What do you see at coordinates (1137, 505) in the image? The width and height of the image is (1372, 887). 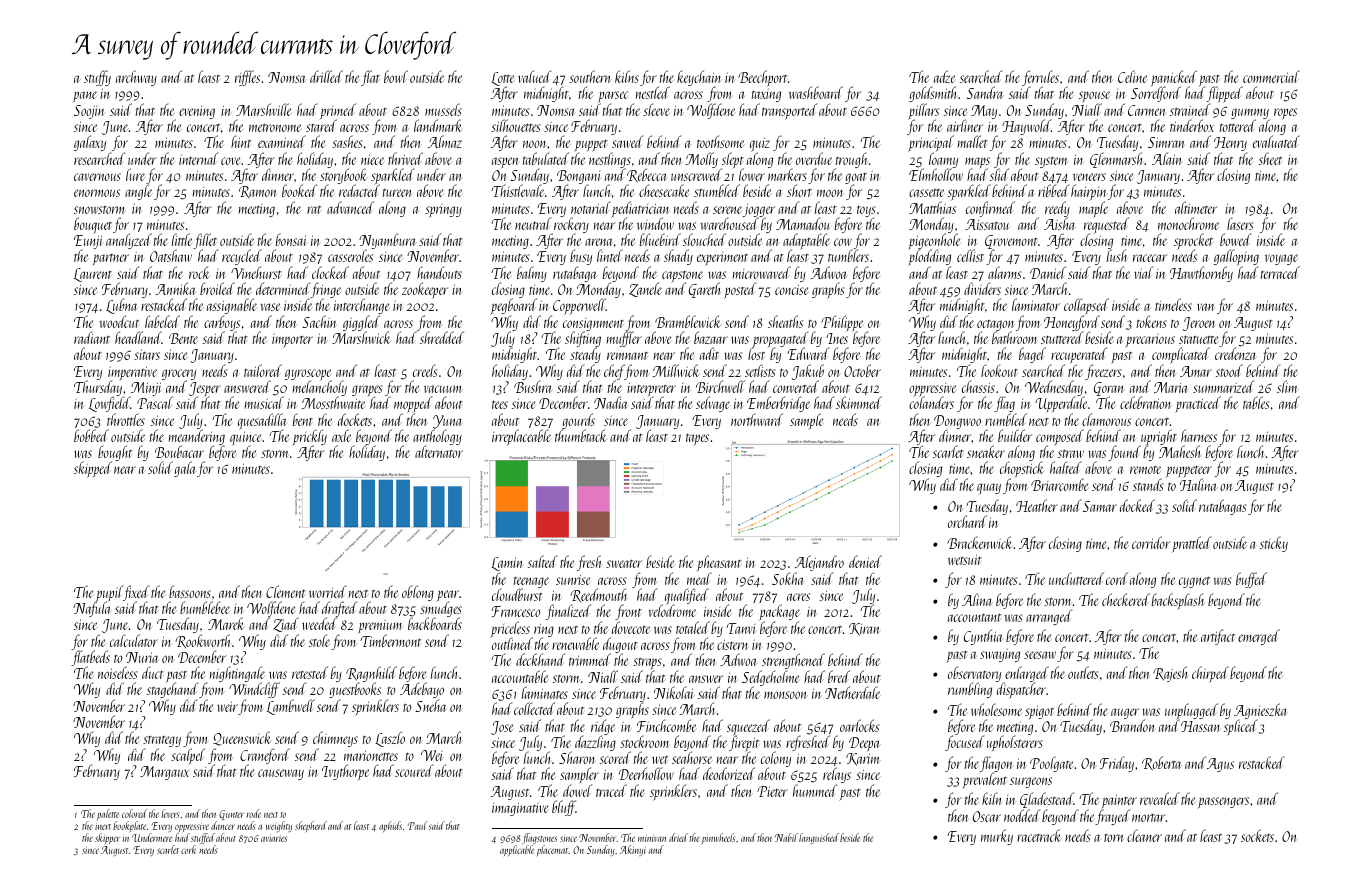 I see `docked` at bounding box center [1137, 505].
